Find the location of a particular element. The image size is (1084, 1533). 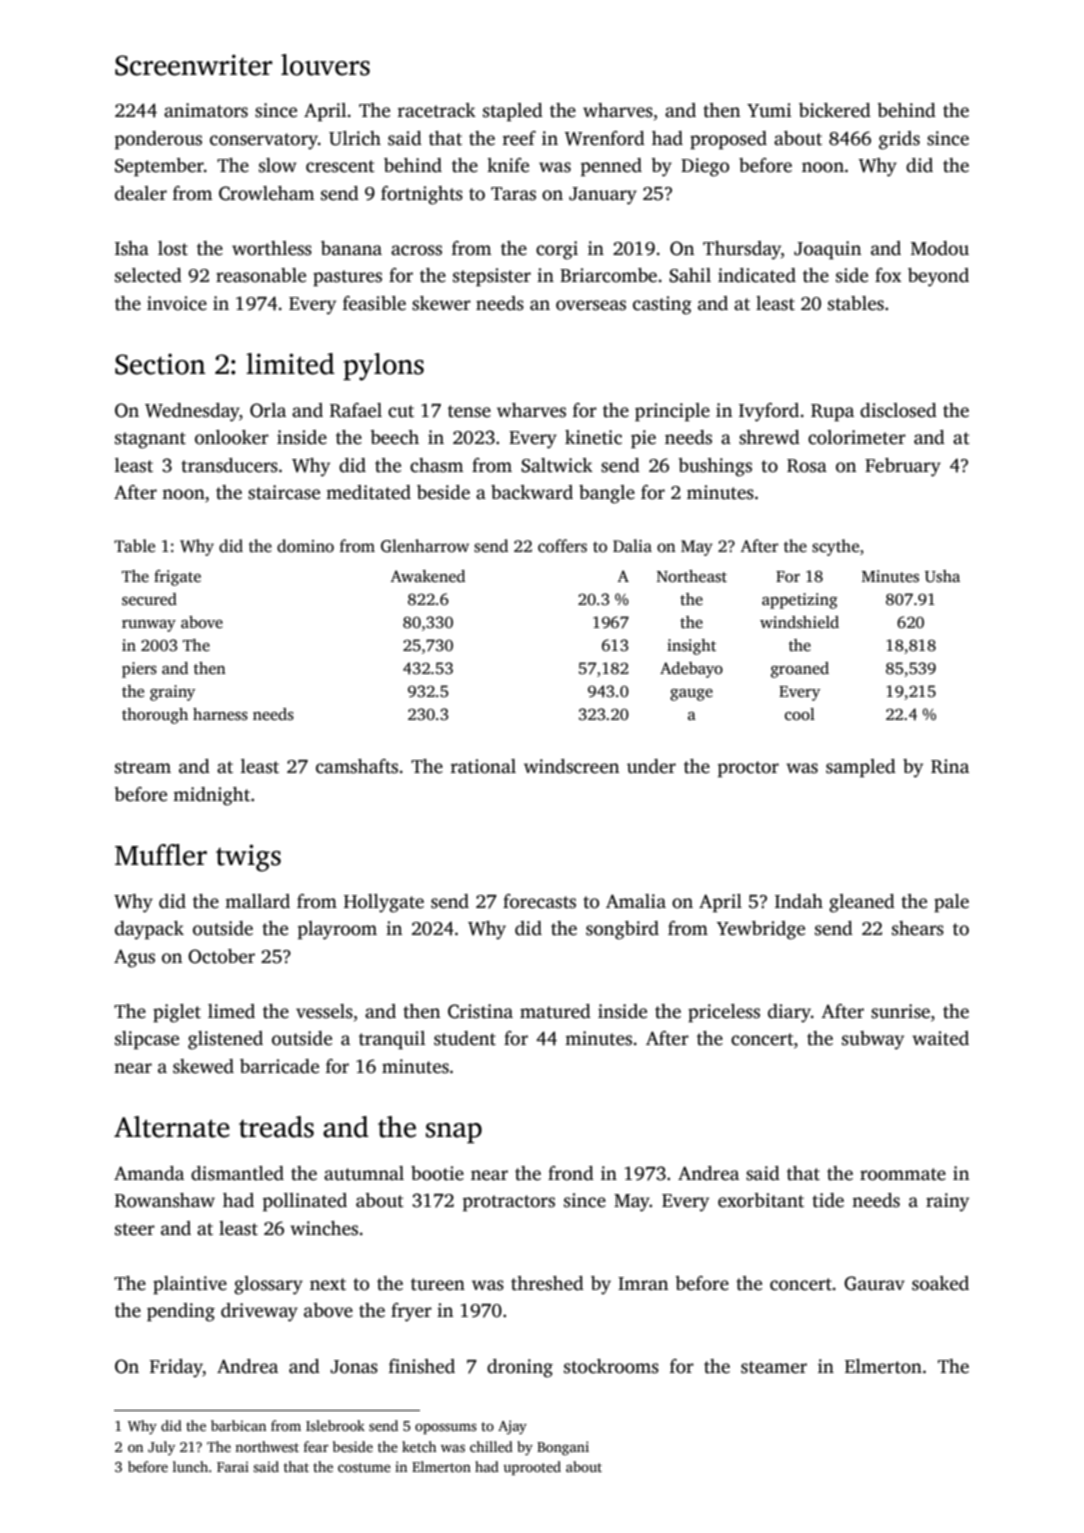

pastures is located at coordinates (347, 278).
